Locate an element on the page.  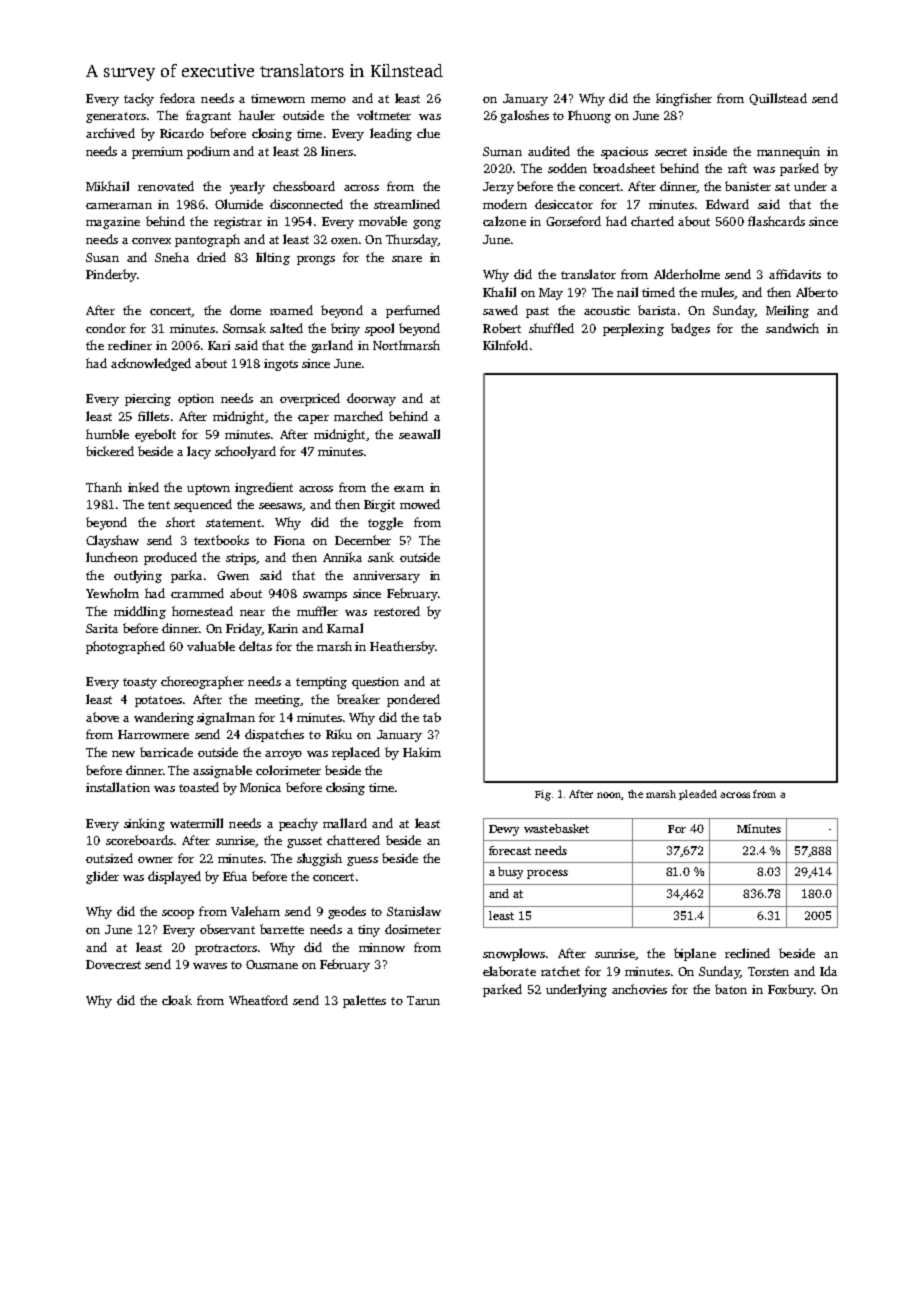
waves is located at coordinates (210, 966).
